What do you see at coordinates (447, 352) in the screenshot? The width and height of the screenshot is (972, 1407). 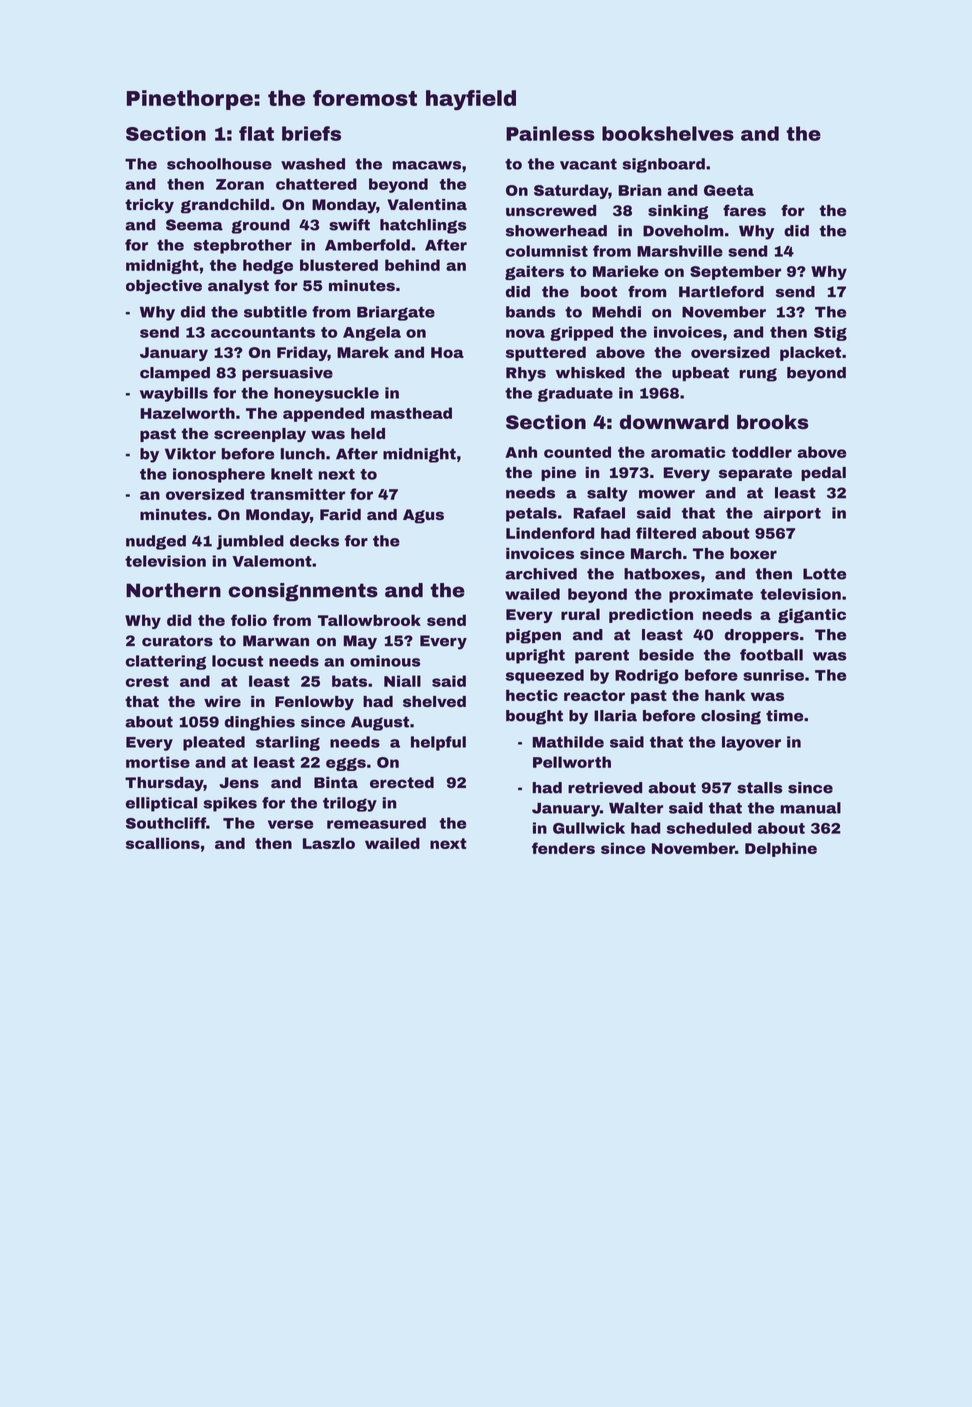 I see `Hoa` at bounding box center [447, 352].
